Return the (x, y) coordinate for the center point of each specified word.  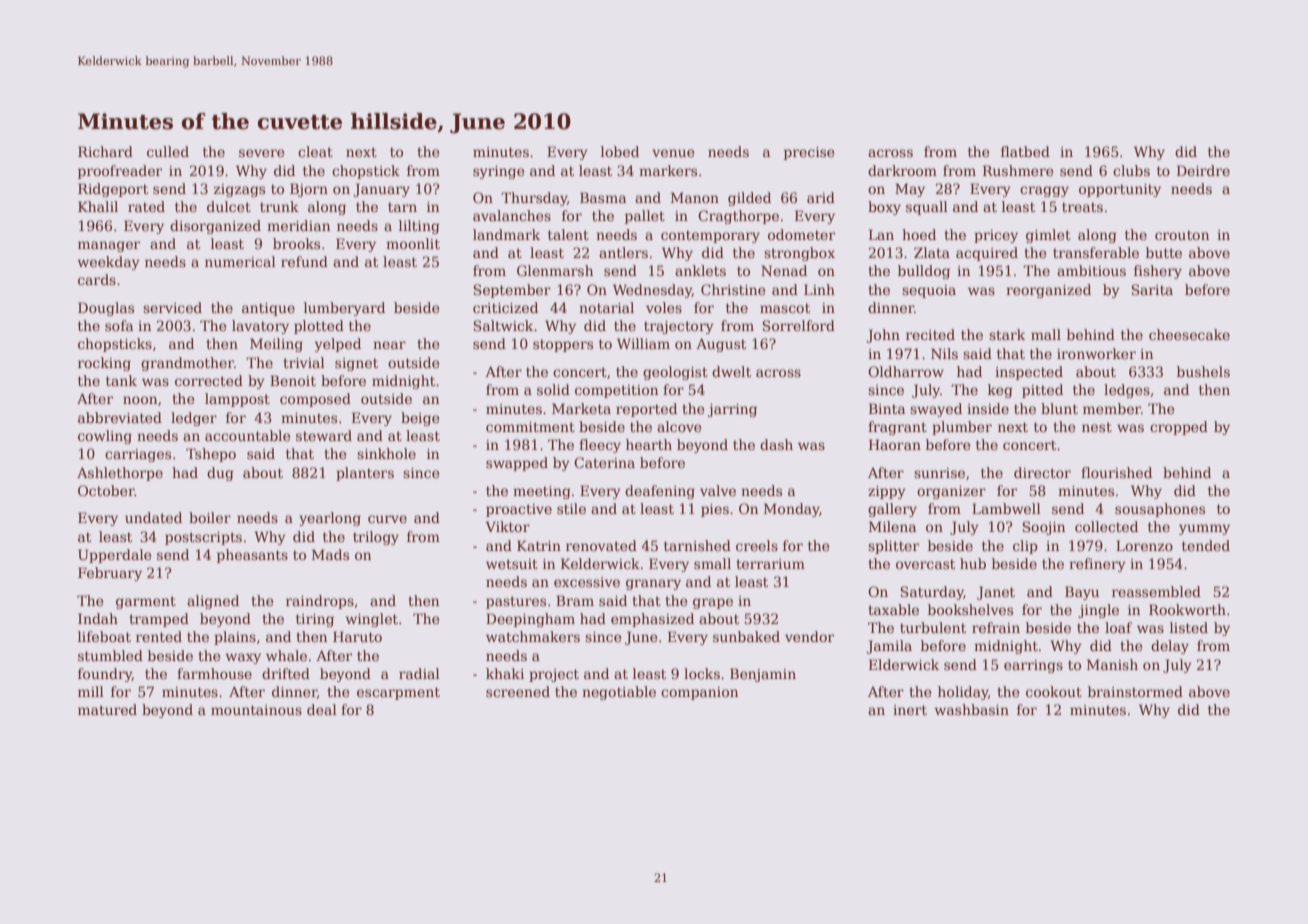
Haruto (357, 636)
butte (1164, 252)
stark (1007, 334)
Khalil (98, 206)
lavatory (260, 327)
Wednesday (652, 291)
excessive (587, 582)
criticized (505, 307)
